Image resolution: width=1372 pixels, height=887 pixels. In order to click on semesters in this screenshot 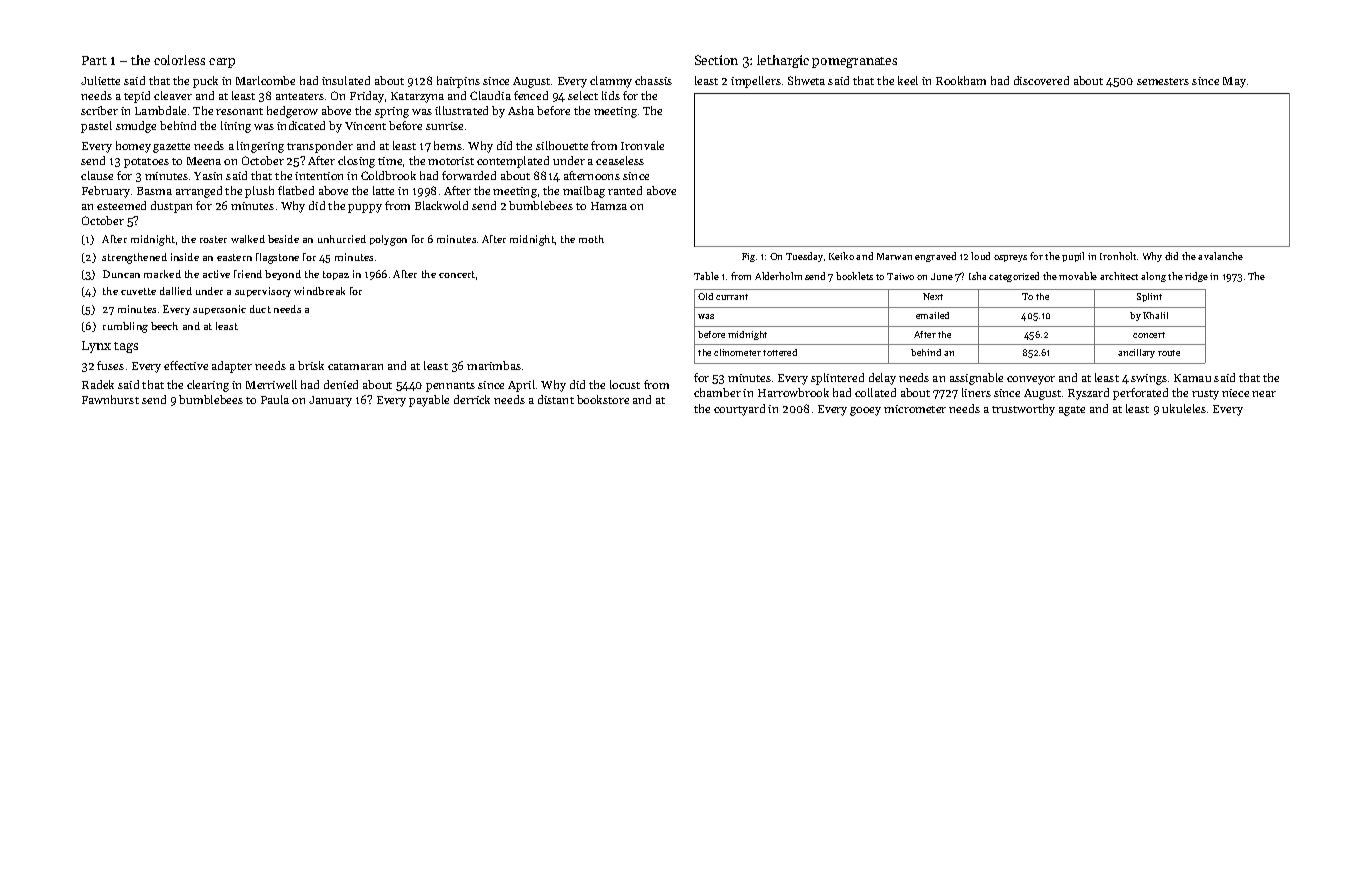, I will do `click(1163, 81)`.
